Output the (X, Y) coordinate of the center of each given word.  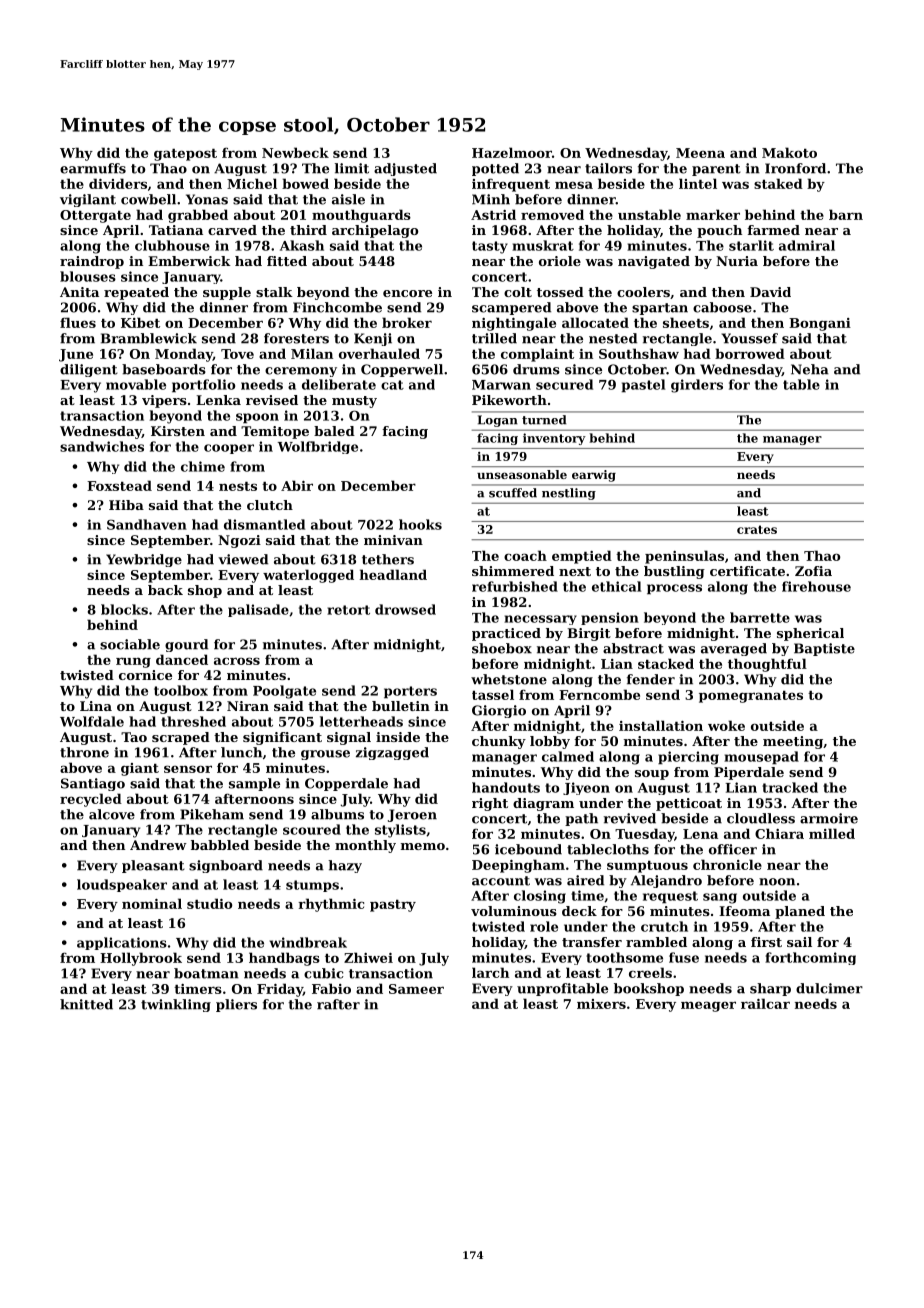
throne (84, 752)
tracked (790, 787)
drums (536, 369)
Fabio (331, 988)
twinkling (176, 1005)
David (770, 292)
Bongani (820, 324)
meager (708, 1006)
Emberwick (189, 261)
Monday (184, 355)
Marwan (501, 385)
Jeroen (412, 815)
